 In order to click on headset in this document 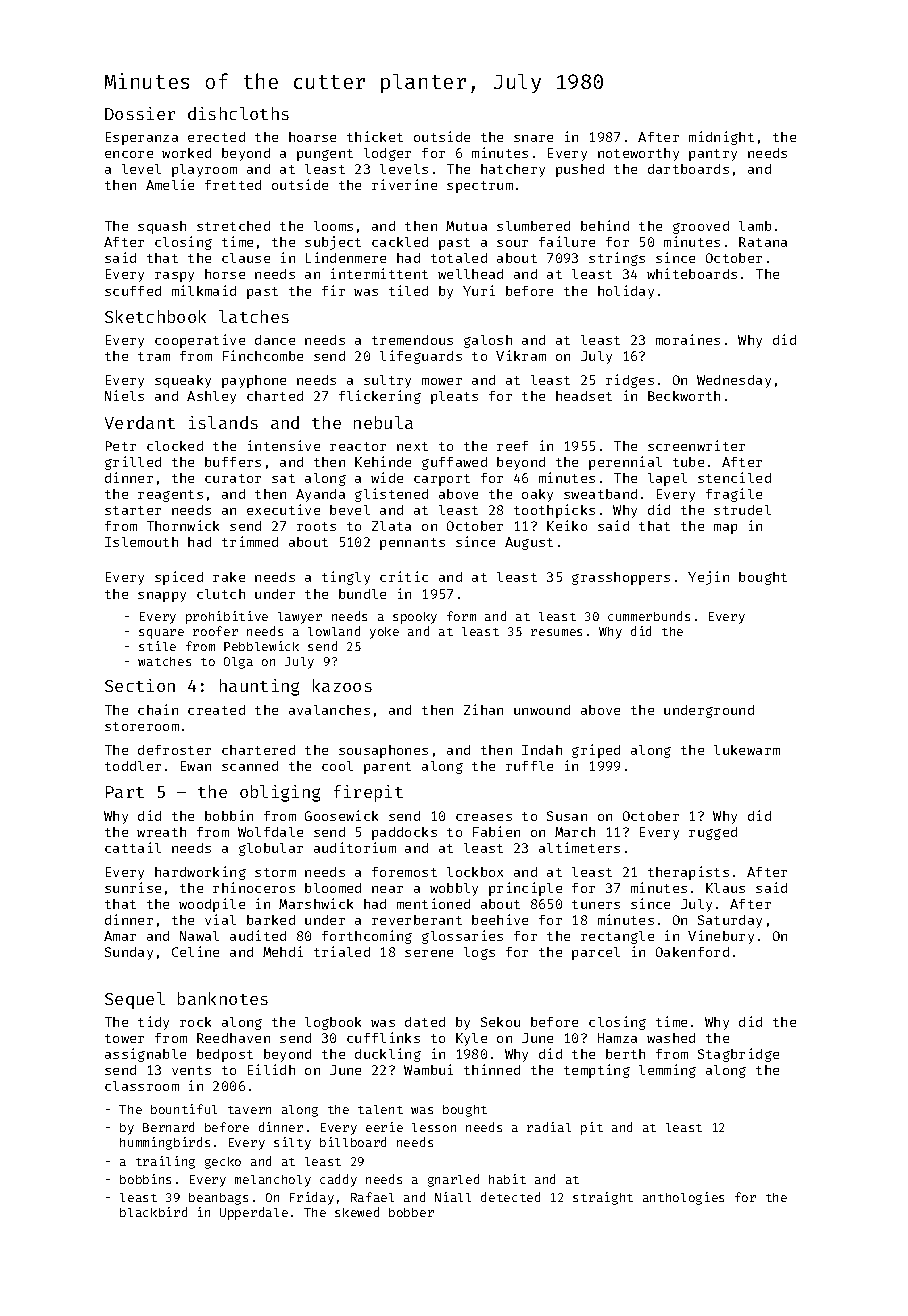, I will do `click(584, 396)`.
